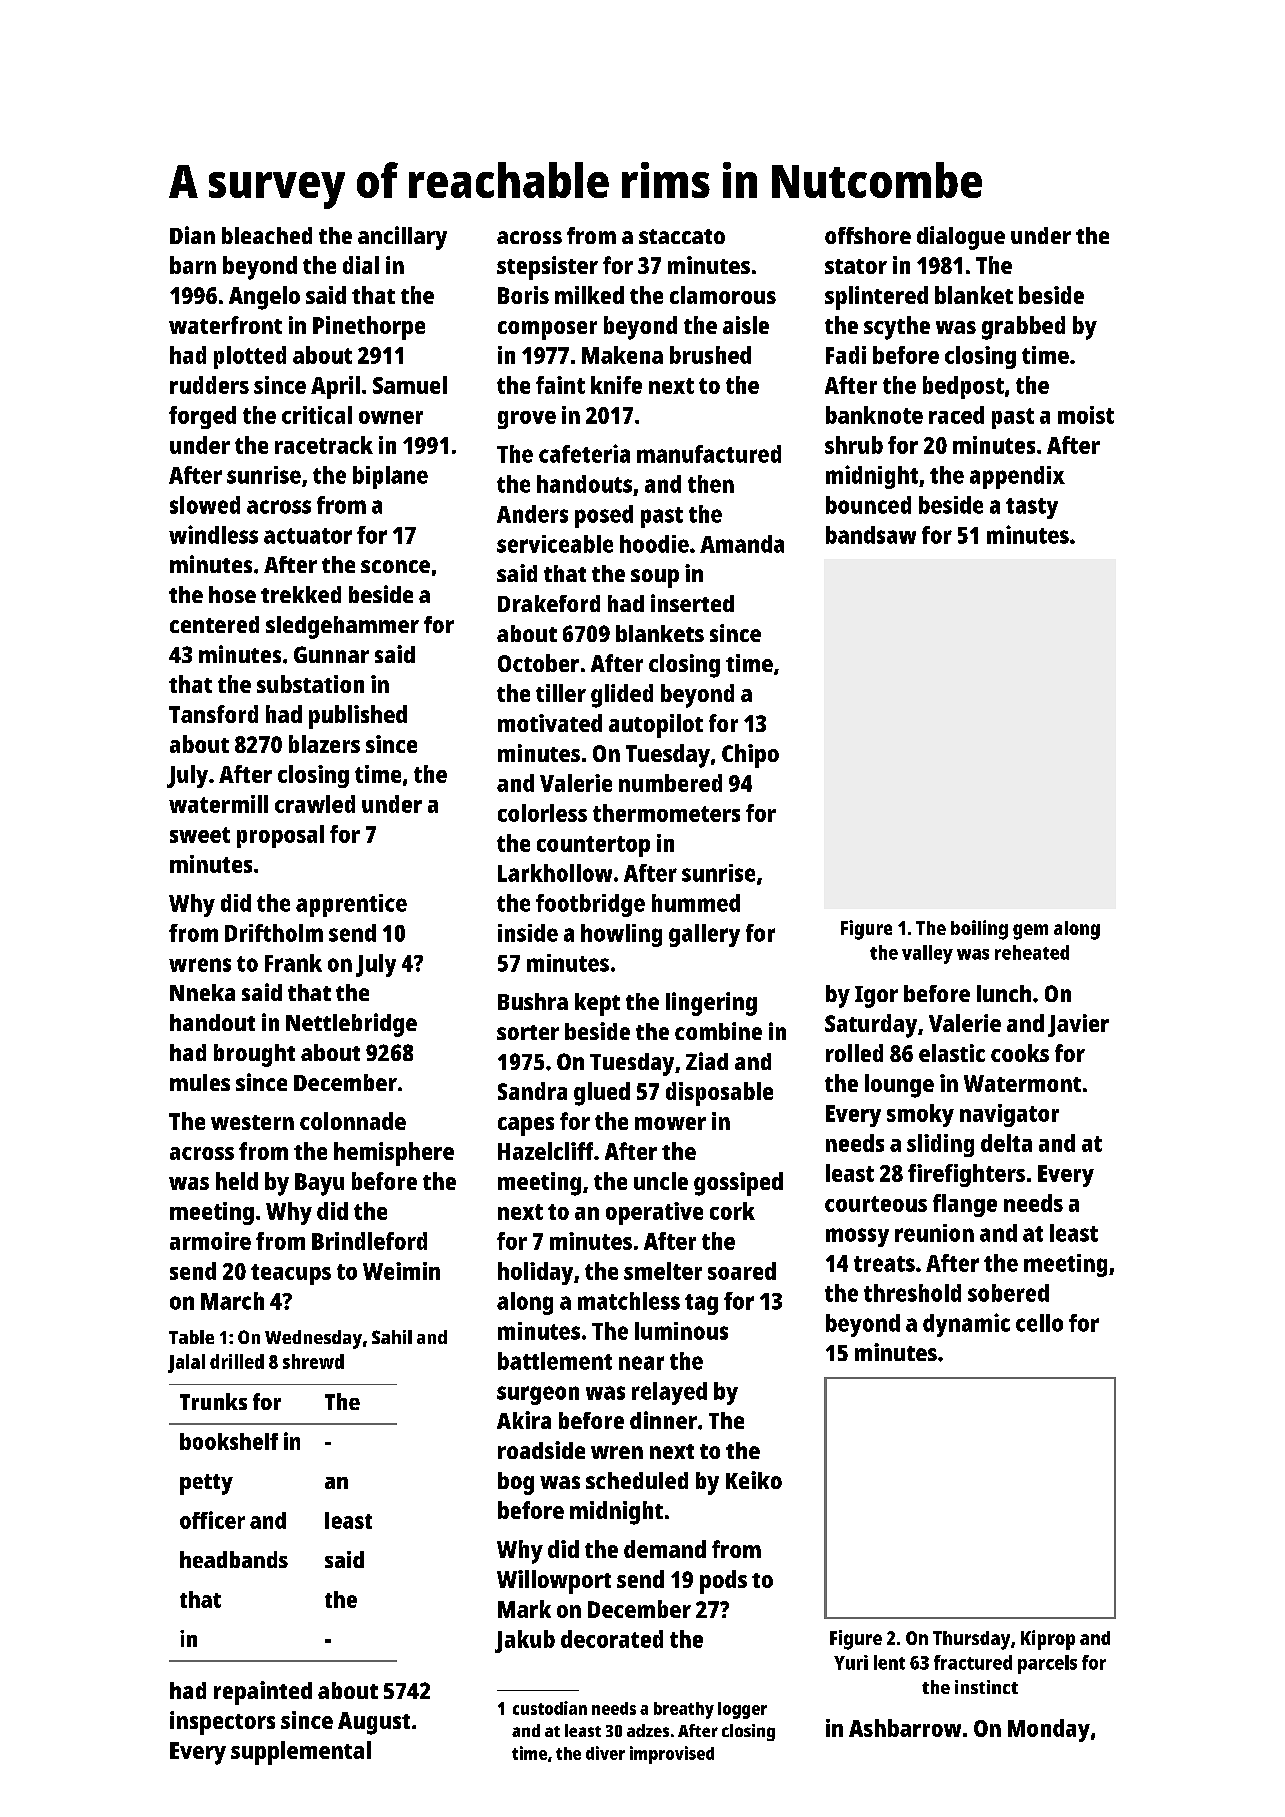  What do you see at coordinates (682, 236) in the page?
I see `staccato` at bounding box center [682, 236].
